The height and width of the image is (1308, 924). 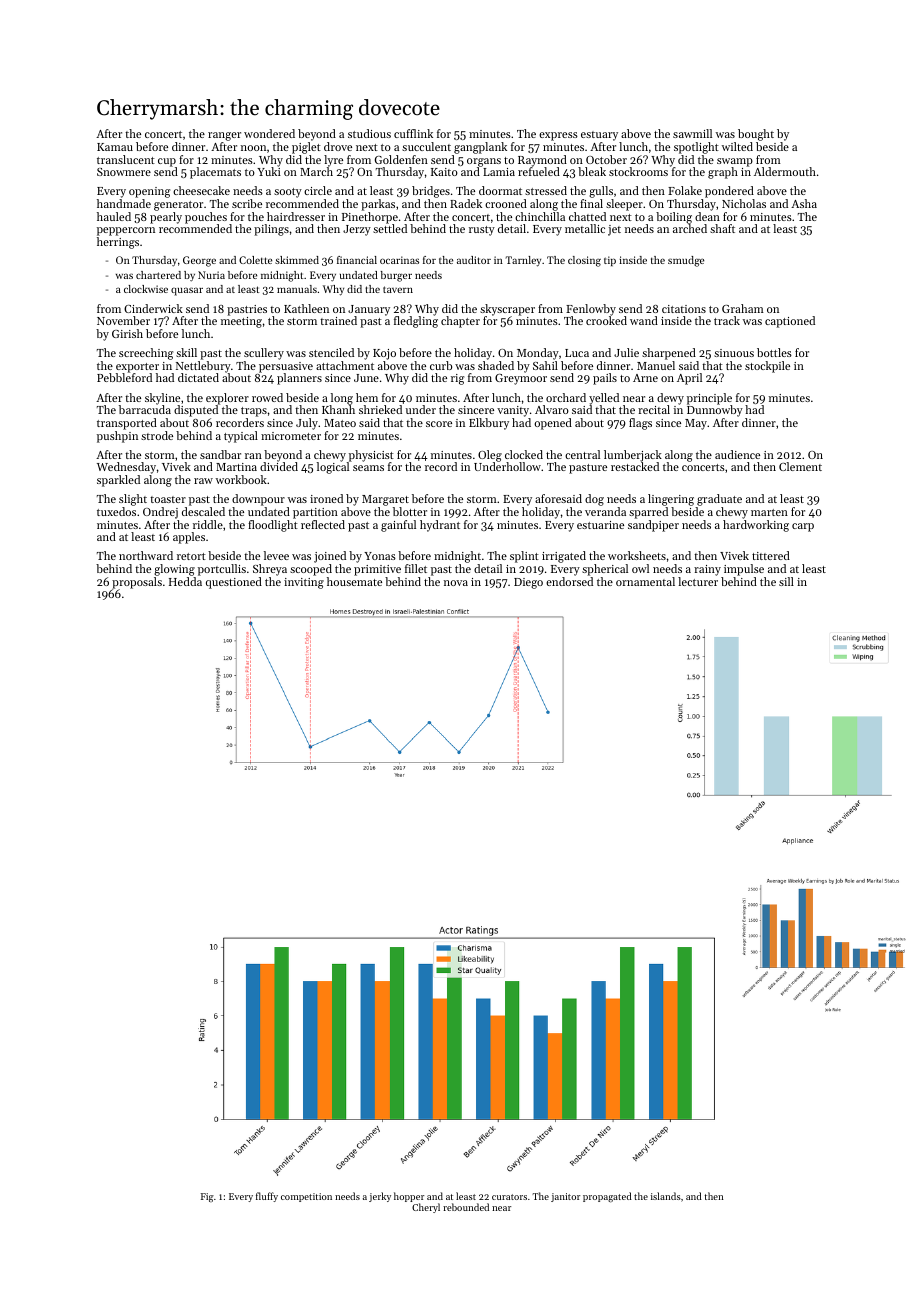 What do you see at coordinates (267, 1197) in the image?
I see `fluffy` at bounding box center [267, 1197].
